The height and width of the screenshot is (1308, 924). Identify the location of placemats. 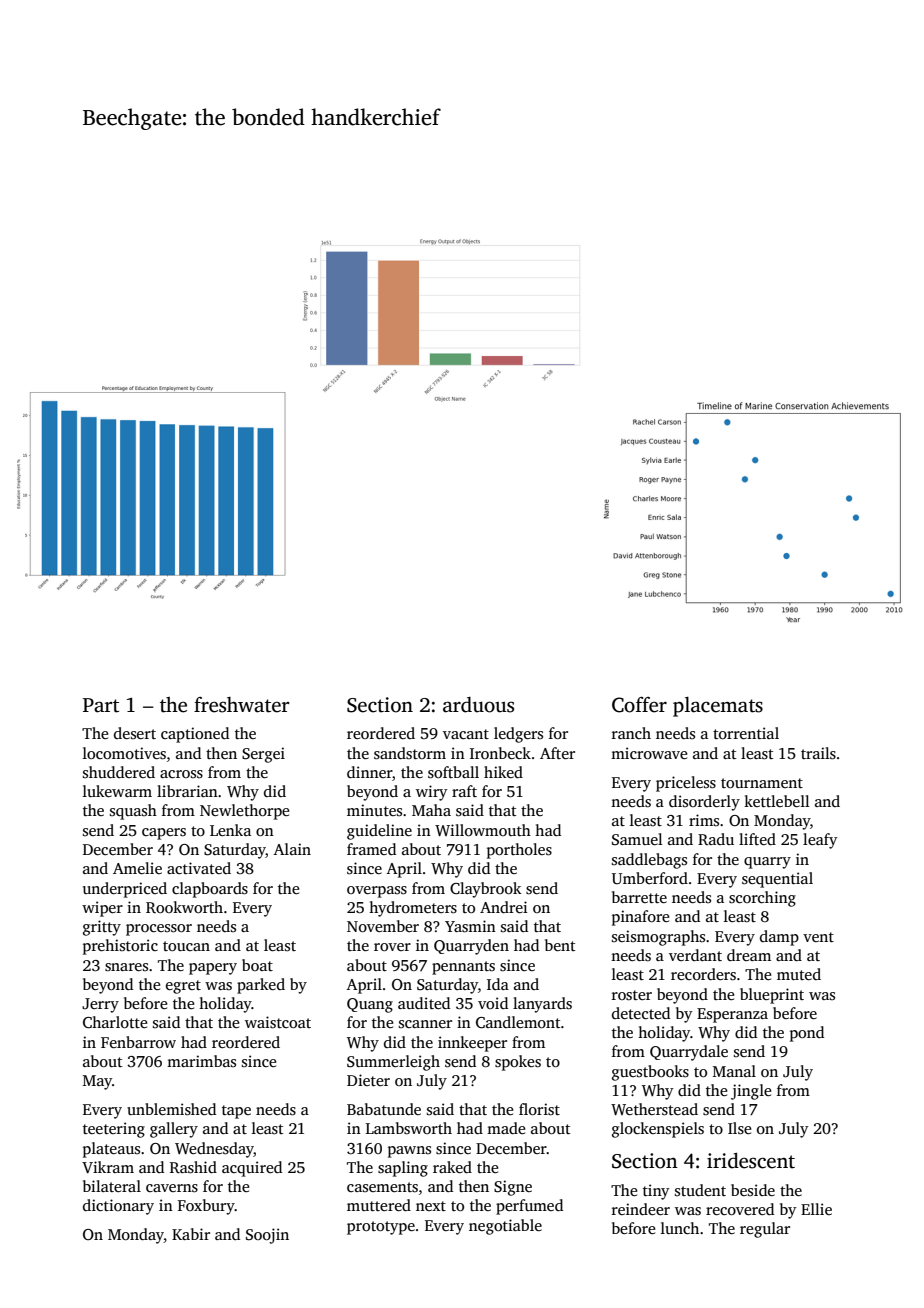
(718, 707).
